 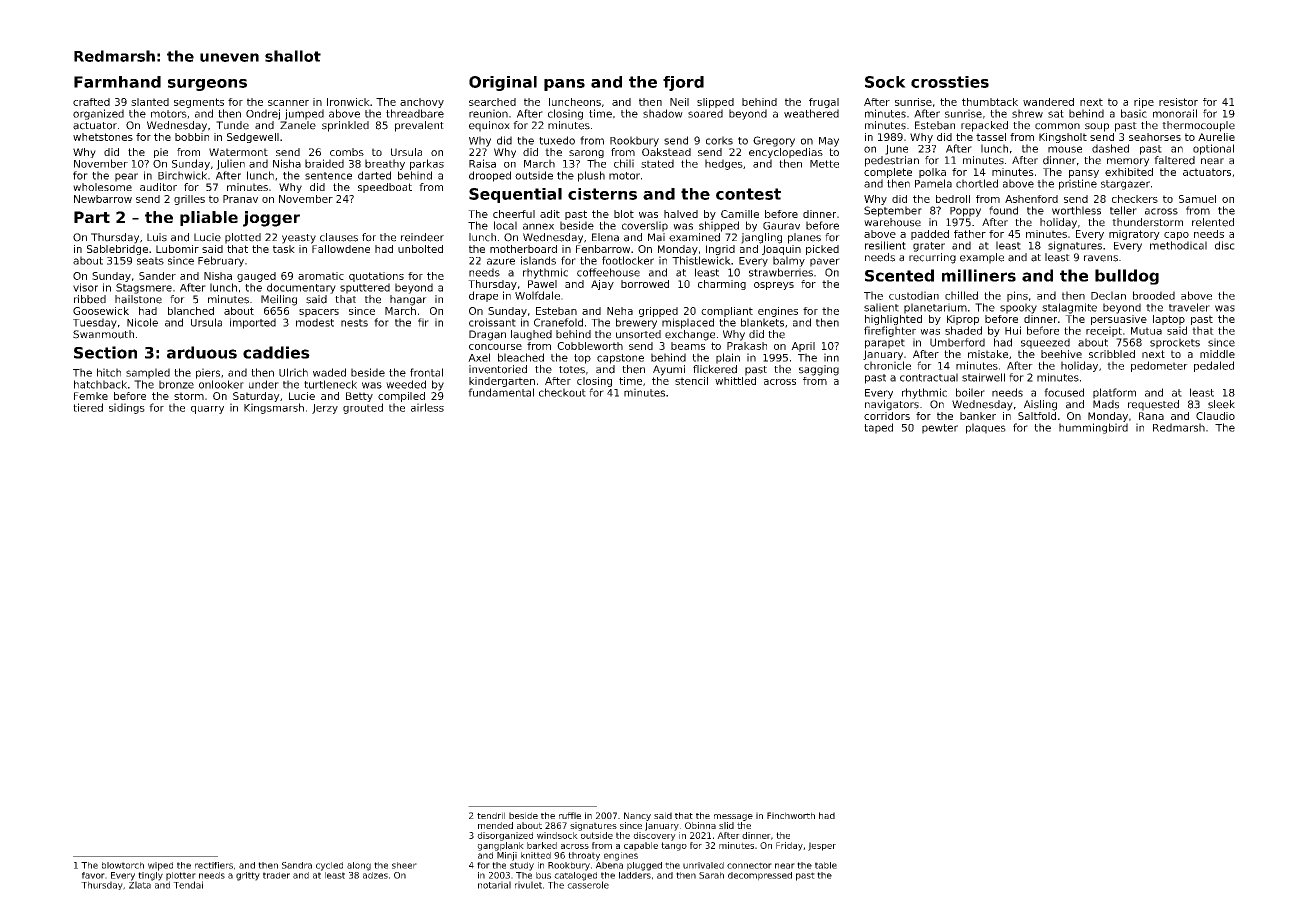 What do you see at coordinates (127, 408) in the screenshot?
I see `sidings` at bounding box center [127, 408].
